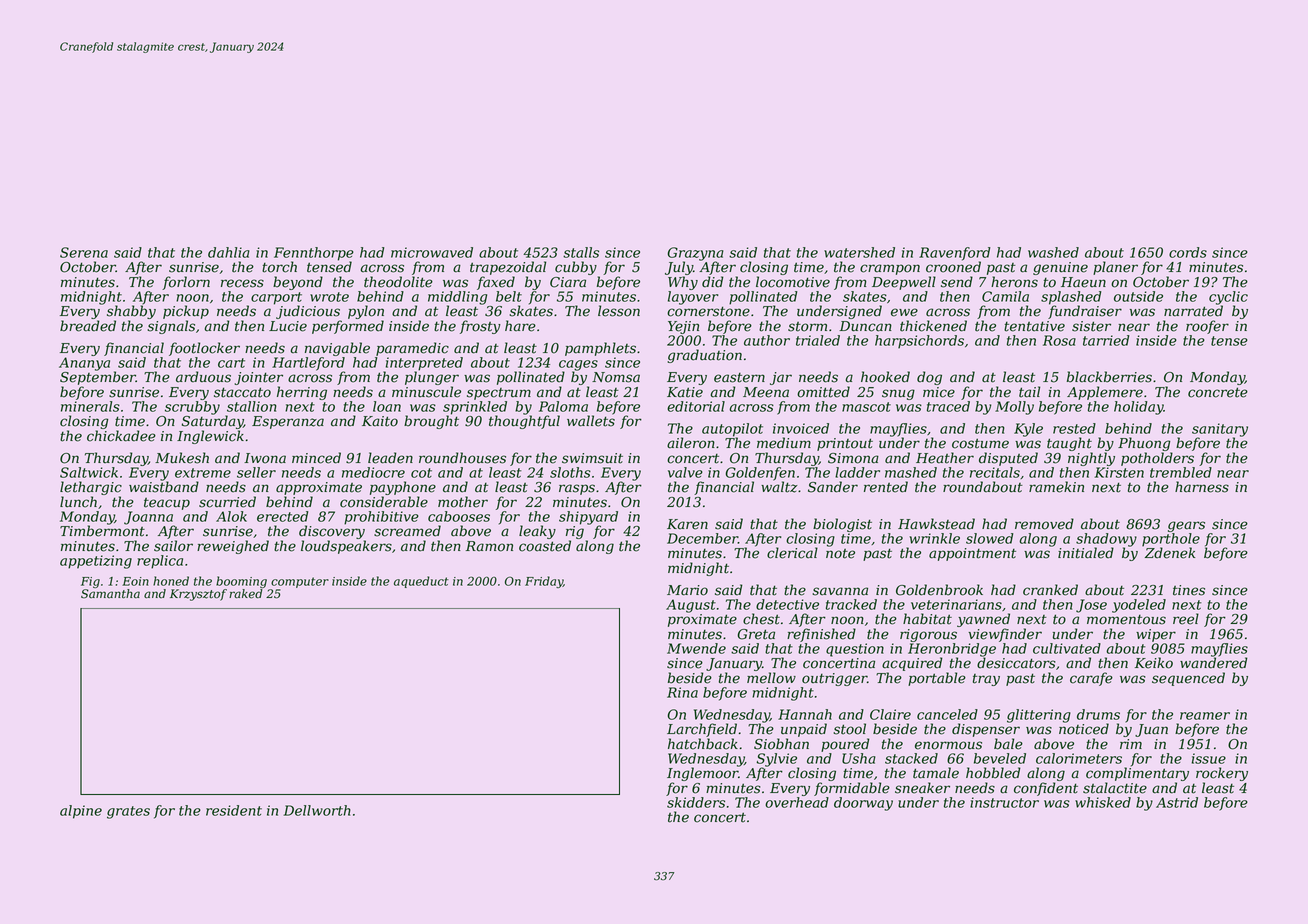 The width and height of the screenshot is (1308, 924). What do you see at coordinates (241, 582) in the screenshot?
I see `booming` at bounding box center [241, 582].
